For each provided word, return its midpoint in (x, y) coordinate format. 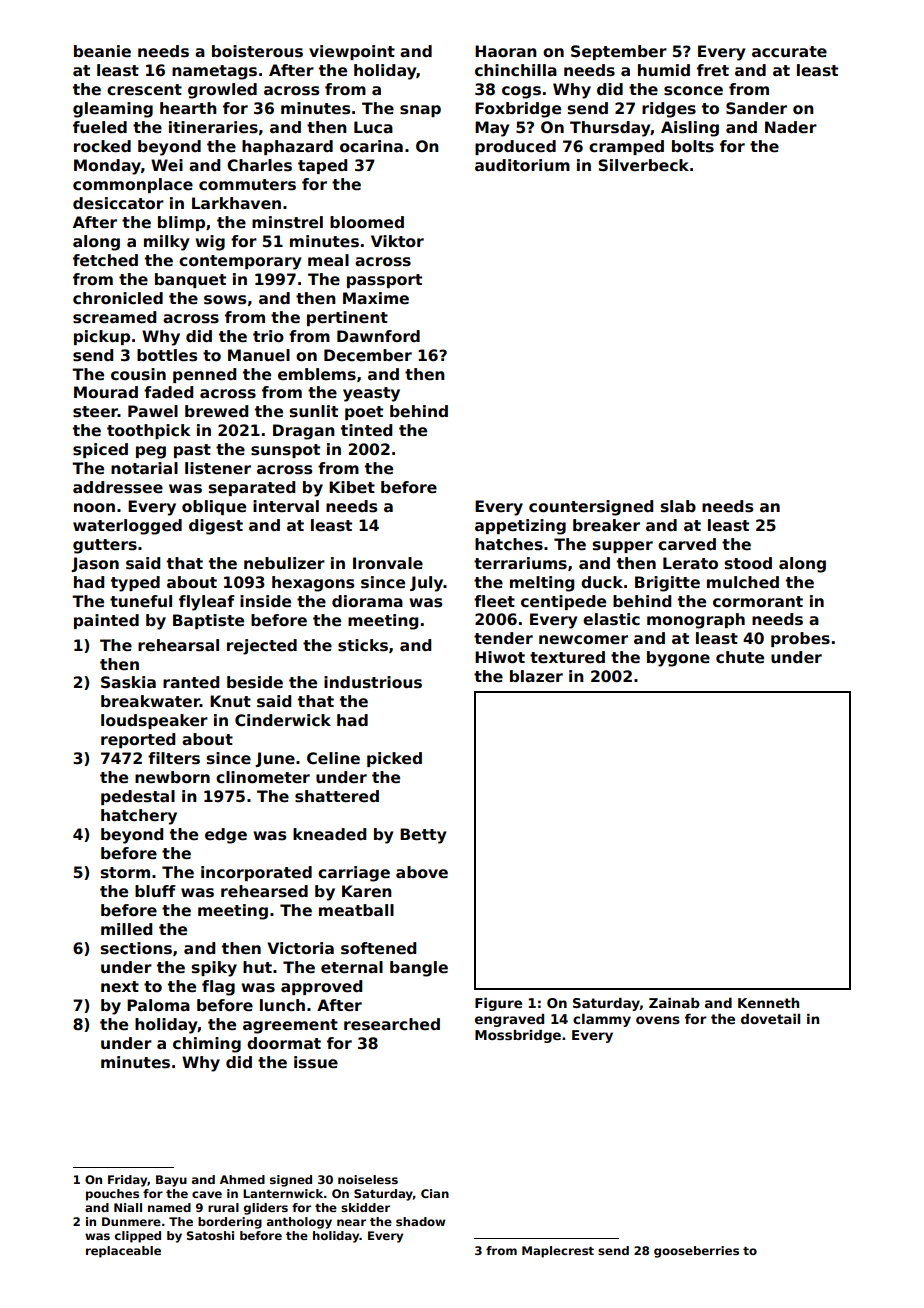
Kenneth (768, 1002)
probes (800, 639)
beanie (102, 51)
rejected (262, 647)
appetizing (520, 527)
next (120, 987)
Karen (367, 891)
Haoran (506, 51)
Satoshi (210, 1235)
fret (713, 70)
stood (748, 563)
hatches (509, 544)
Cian (435, 1193)
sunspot (285, 451)
